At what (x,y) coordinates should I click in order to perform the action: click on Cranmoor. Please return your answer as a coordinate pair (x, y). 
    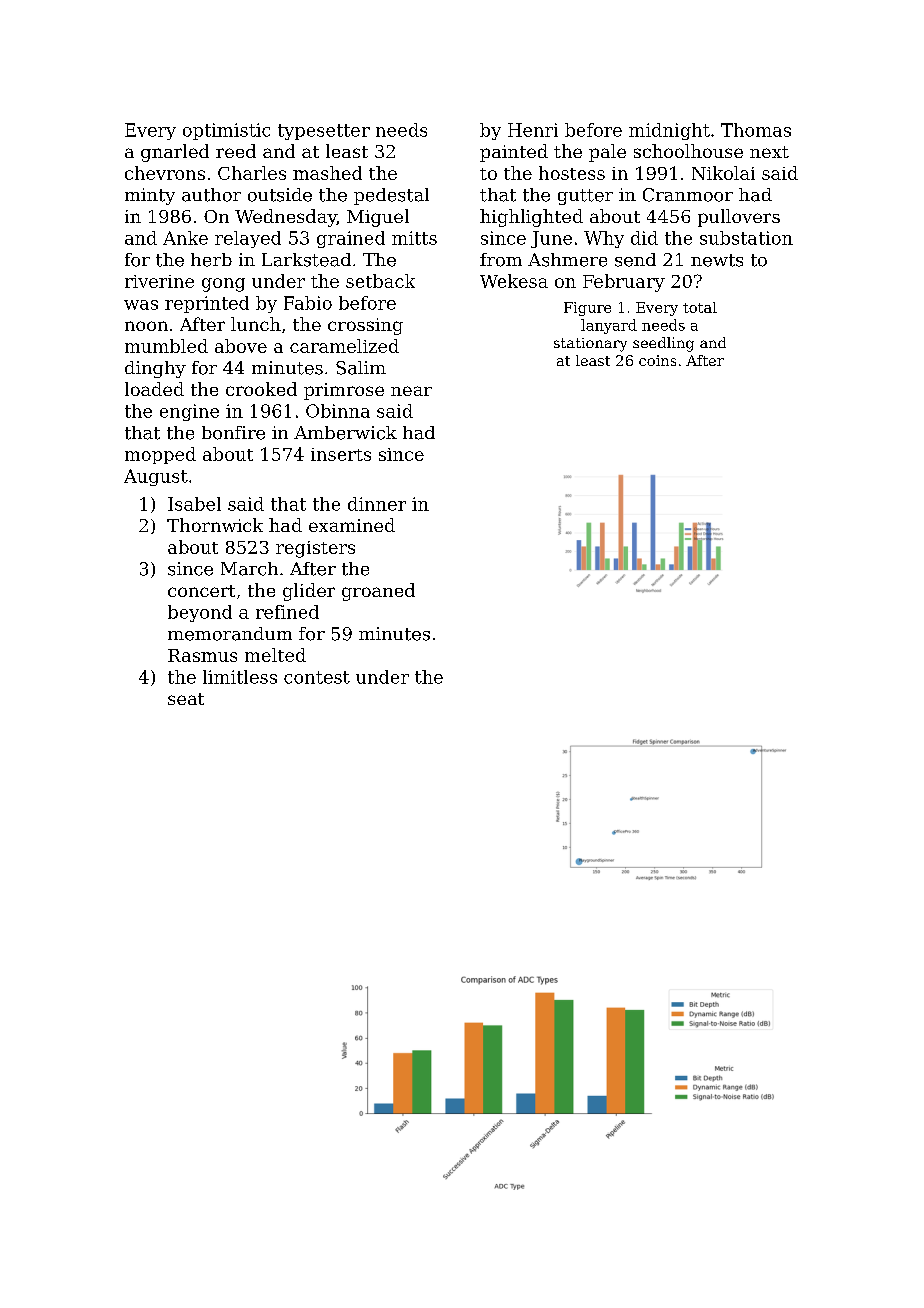
    Looking at the image, I should click on (688, 195).
